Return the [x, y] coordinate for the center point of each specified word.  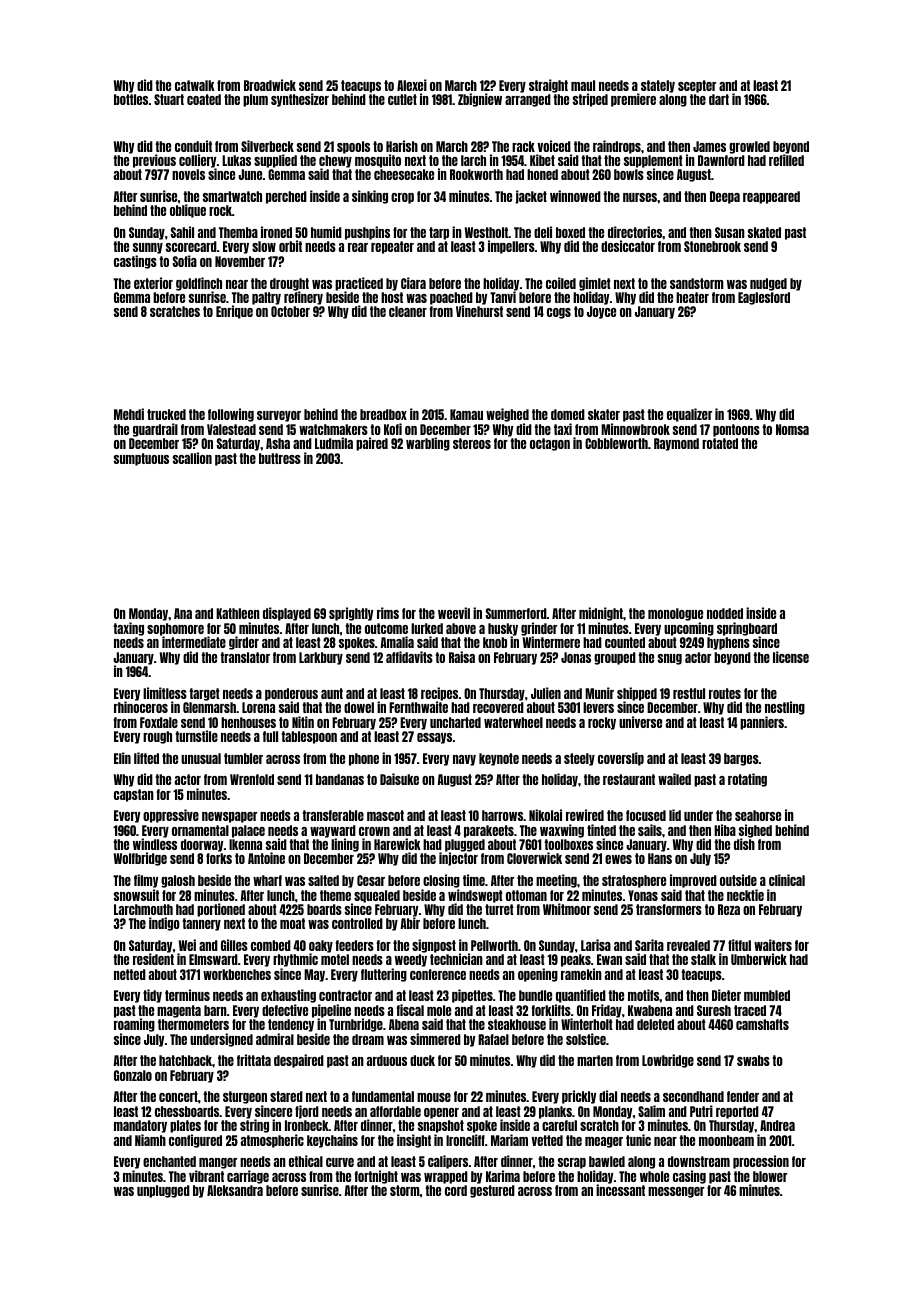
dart [719, 99]
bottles [131, 99]
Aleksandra [235, 1190]
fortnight [376, 1177]
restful [689, 693]
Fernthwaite [418, 707]
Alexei [412, 85]
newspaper [229, 817]
